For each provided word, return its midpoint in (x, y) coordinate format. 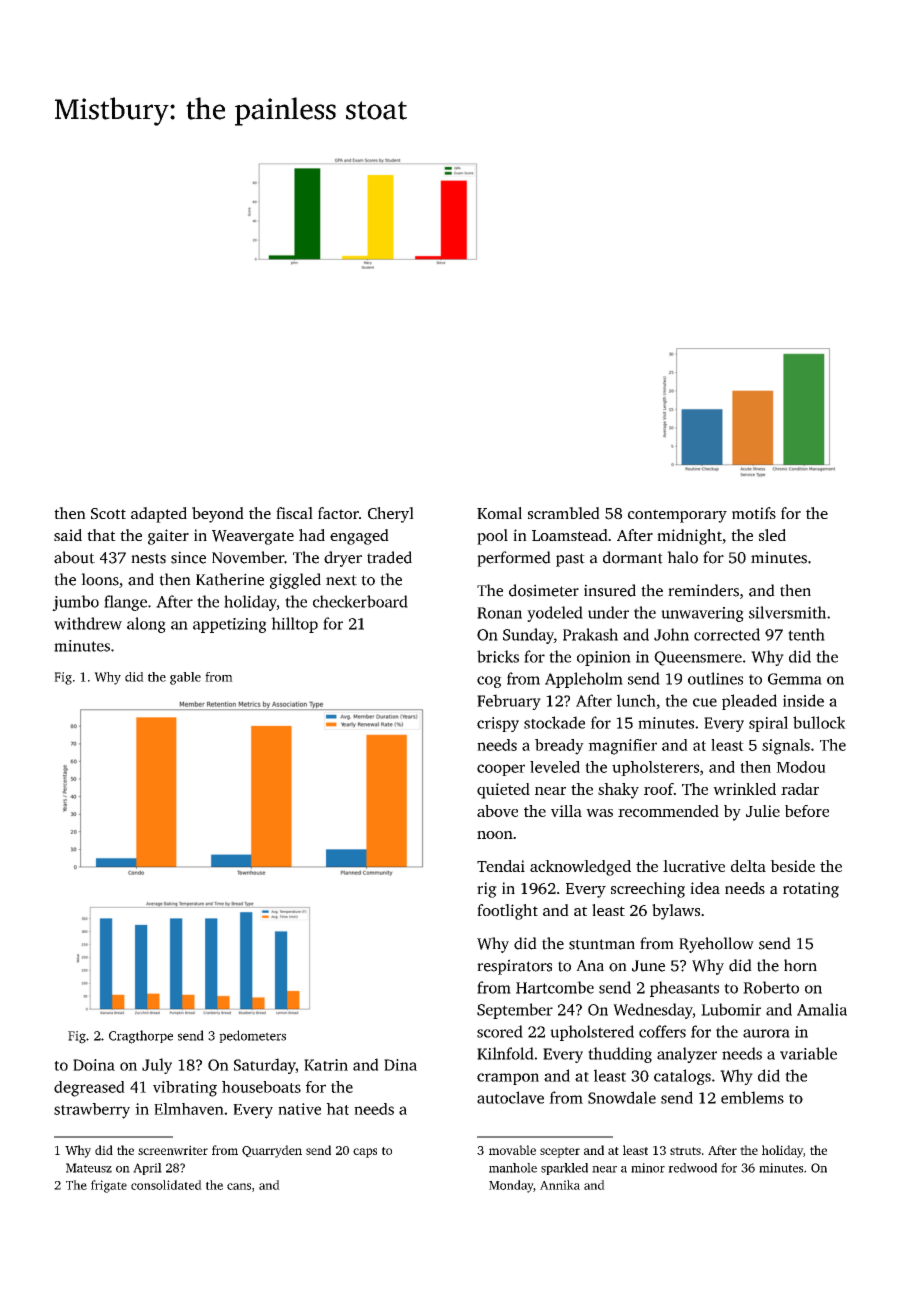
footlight (507, 912)
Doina (94, 1065)
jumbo (75, 603)
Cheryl (391, 515)
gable (185, 678)
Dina (400, 1065)
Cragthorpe (141, 1037)
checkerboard (360, 601)
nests (148, 558)
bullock (819, 722)
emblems (752, 1097)
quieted (503, 791)
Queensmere (698, 658)
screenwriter (173, 1150)
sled (772, 535)
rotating (811, 890)
